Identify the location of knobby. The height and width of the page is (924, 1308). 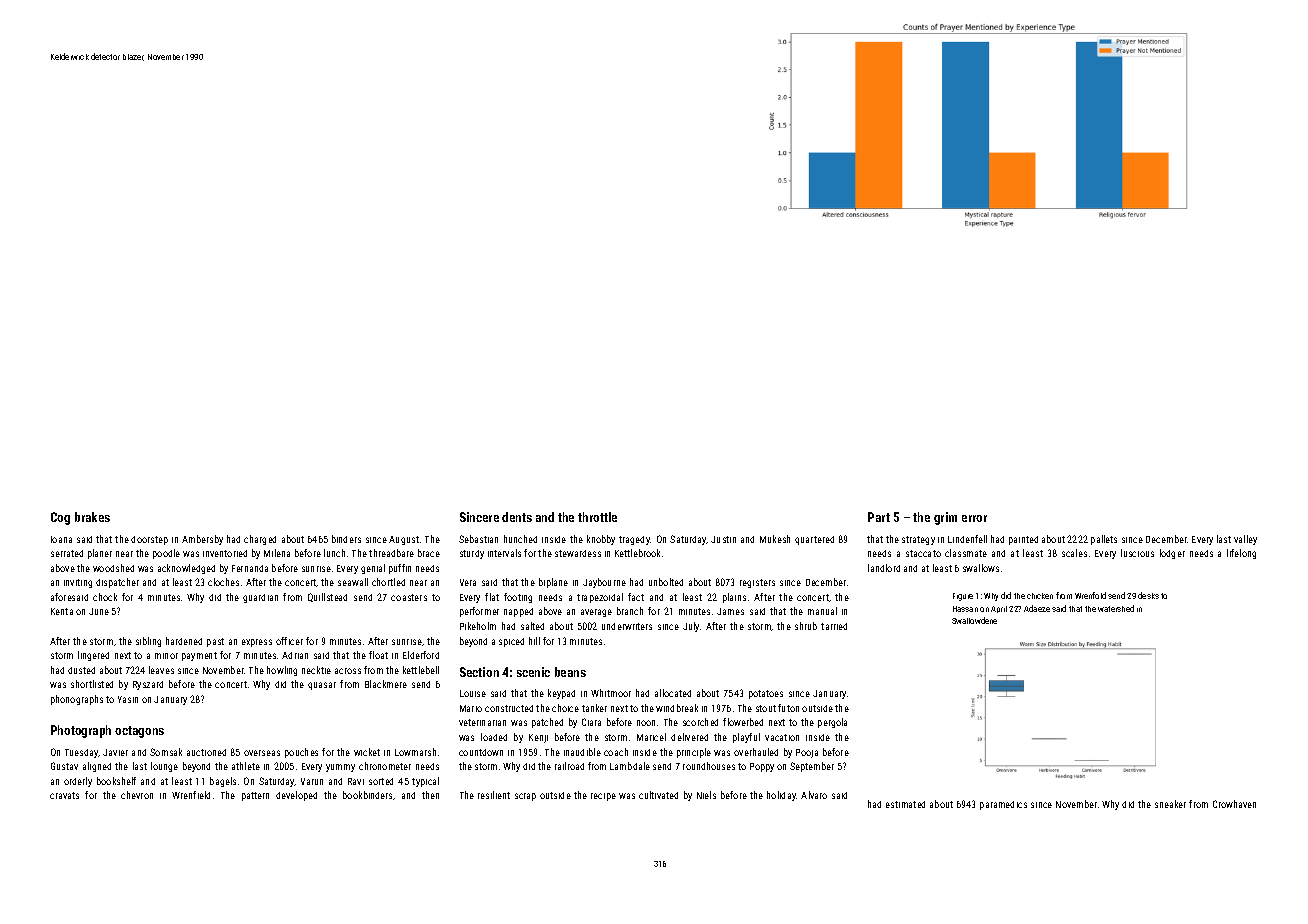
(601, 540).
